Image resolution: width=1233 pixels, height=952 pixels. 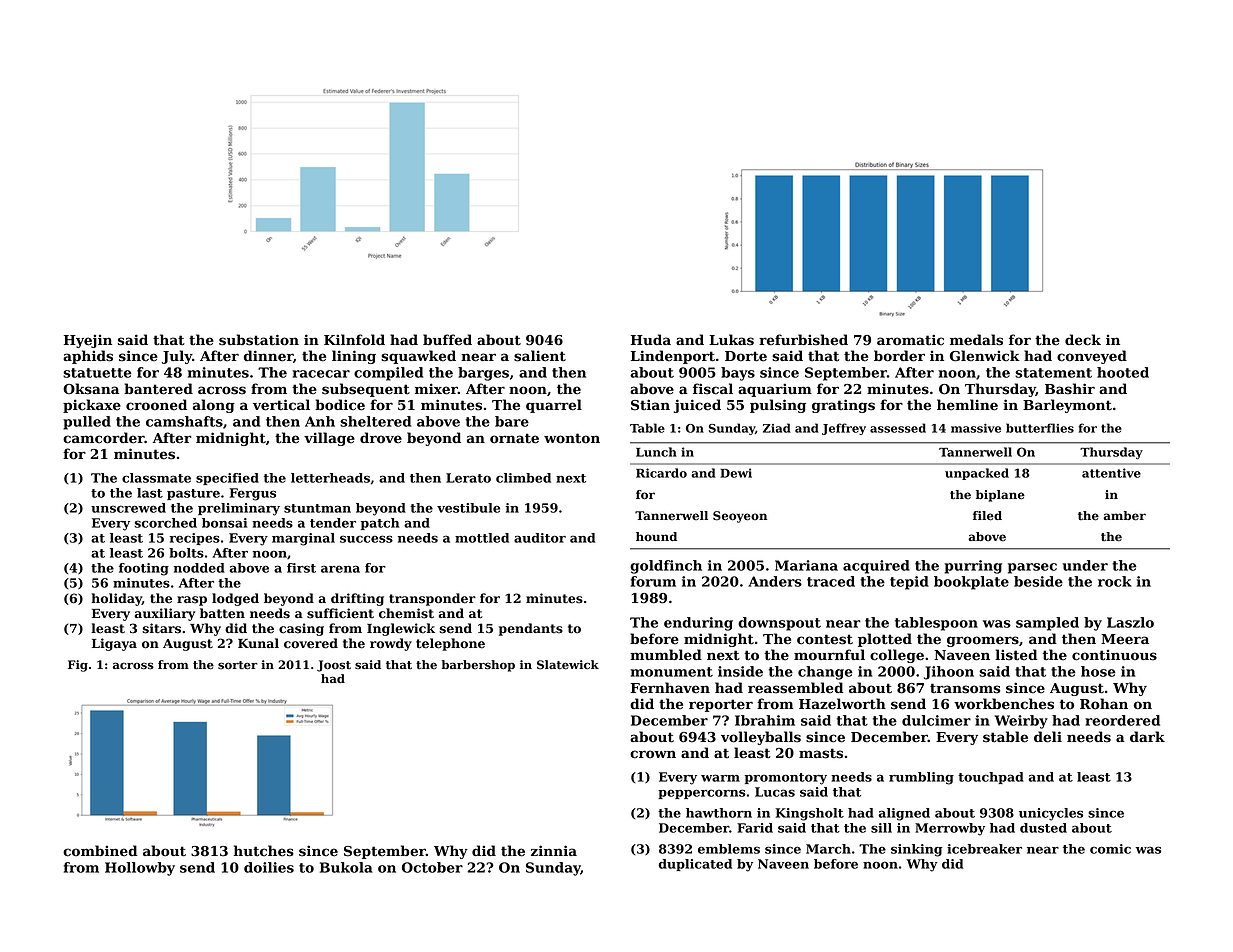 I want to click on combined, so click(x=100, y=851).
